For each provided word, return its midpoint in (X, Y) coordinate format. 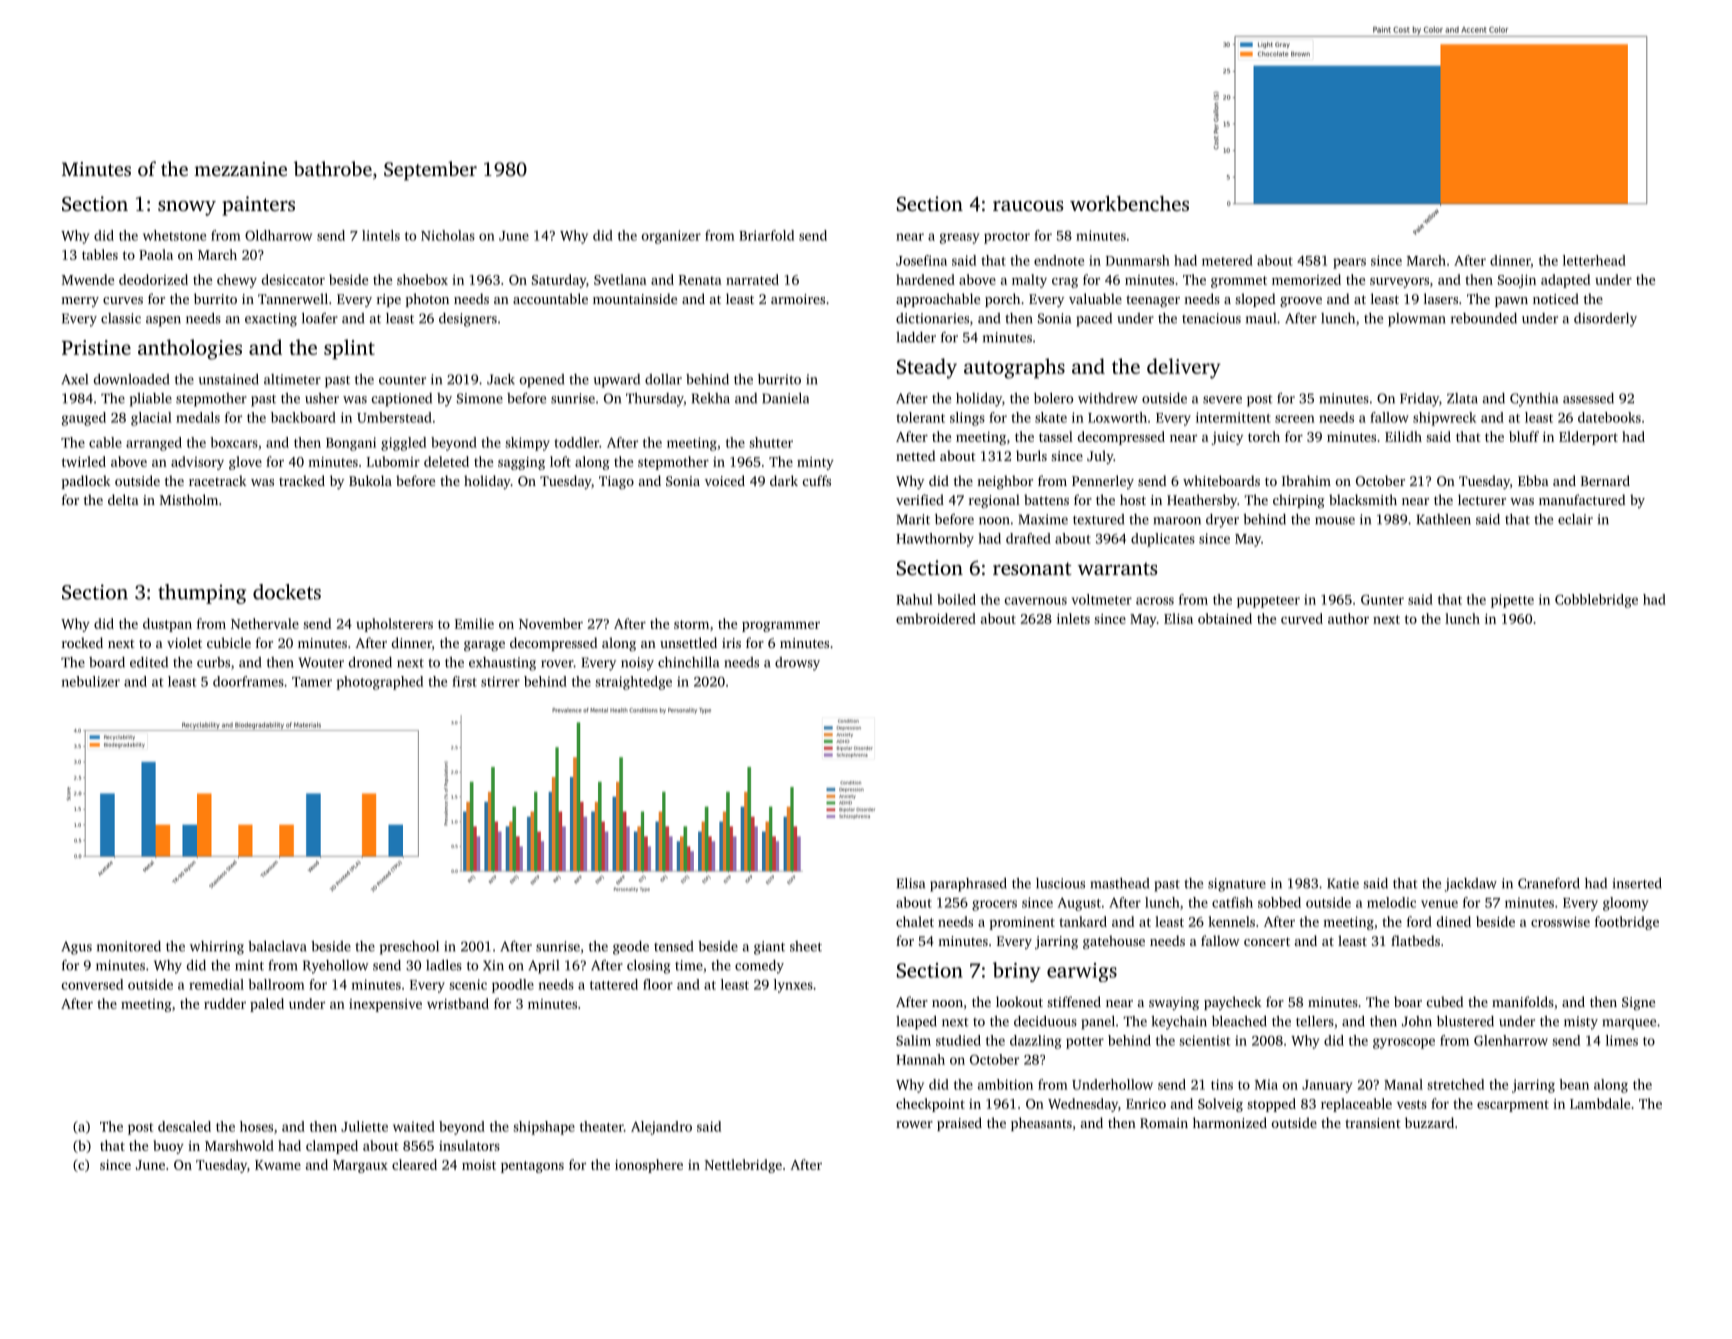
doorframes (248, 681)
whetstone (174, 235)
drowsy (797, 664)
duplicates (1163, 540)
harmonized (1230, 1122)
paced (1094, 320)
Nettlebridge (743, 1166)
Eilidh (1403, 436)
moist (479, 1165)
